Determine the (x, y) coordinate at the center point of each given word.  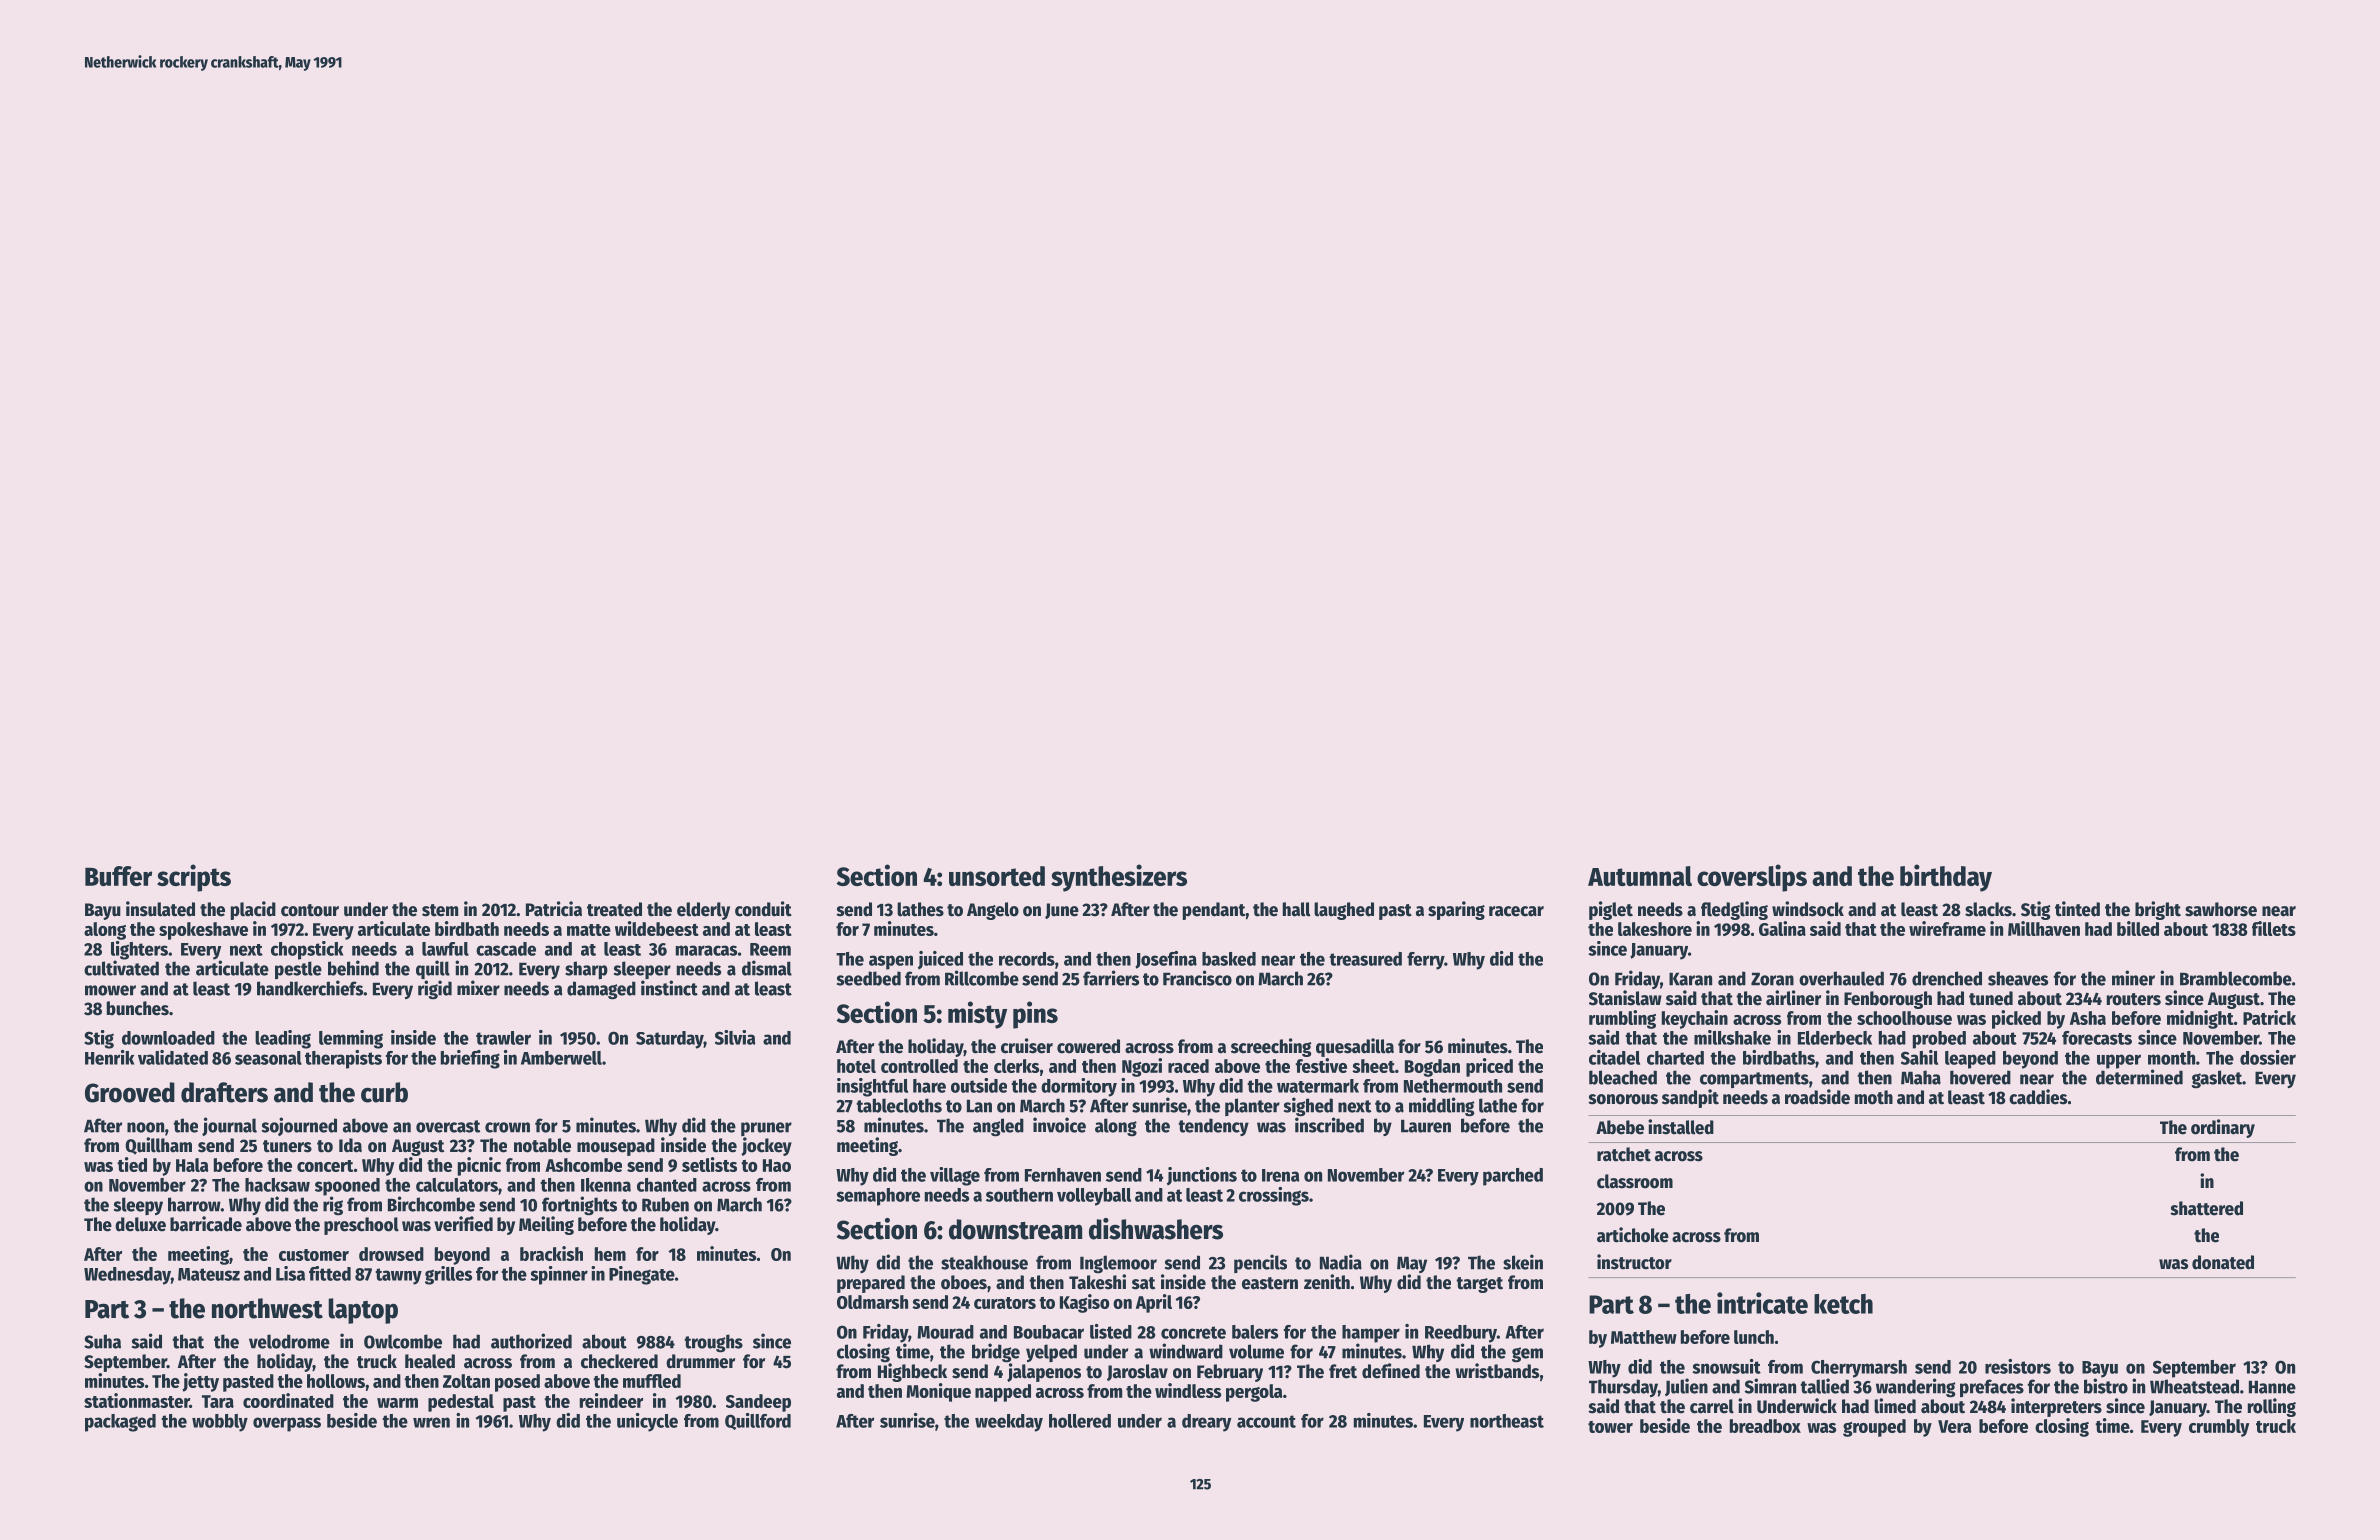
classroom (1635, 1181)
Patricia (554, 909)
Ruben (665, 1204)
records (1027, 959)
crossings (1274, 1196)
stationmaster (137, 1400)
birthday (1946, 878)
